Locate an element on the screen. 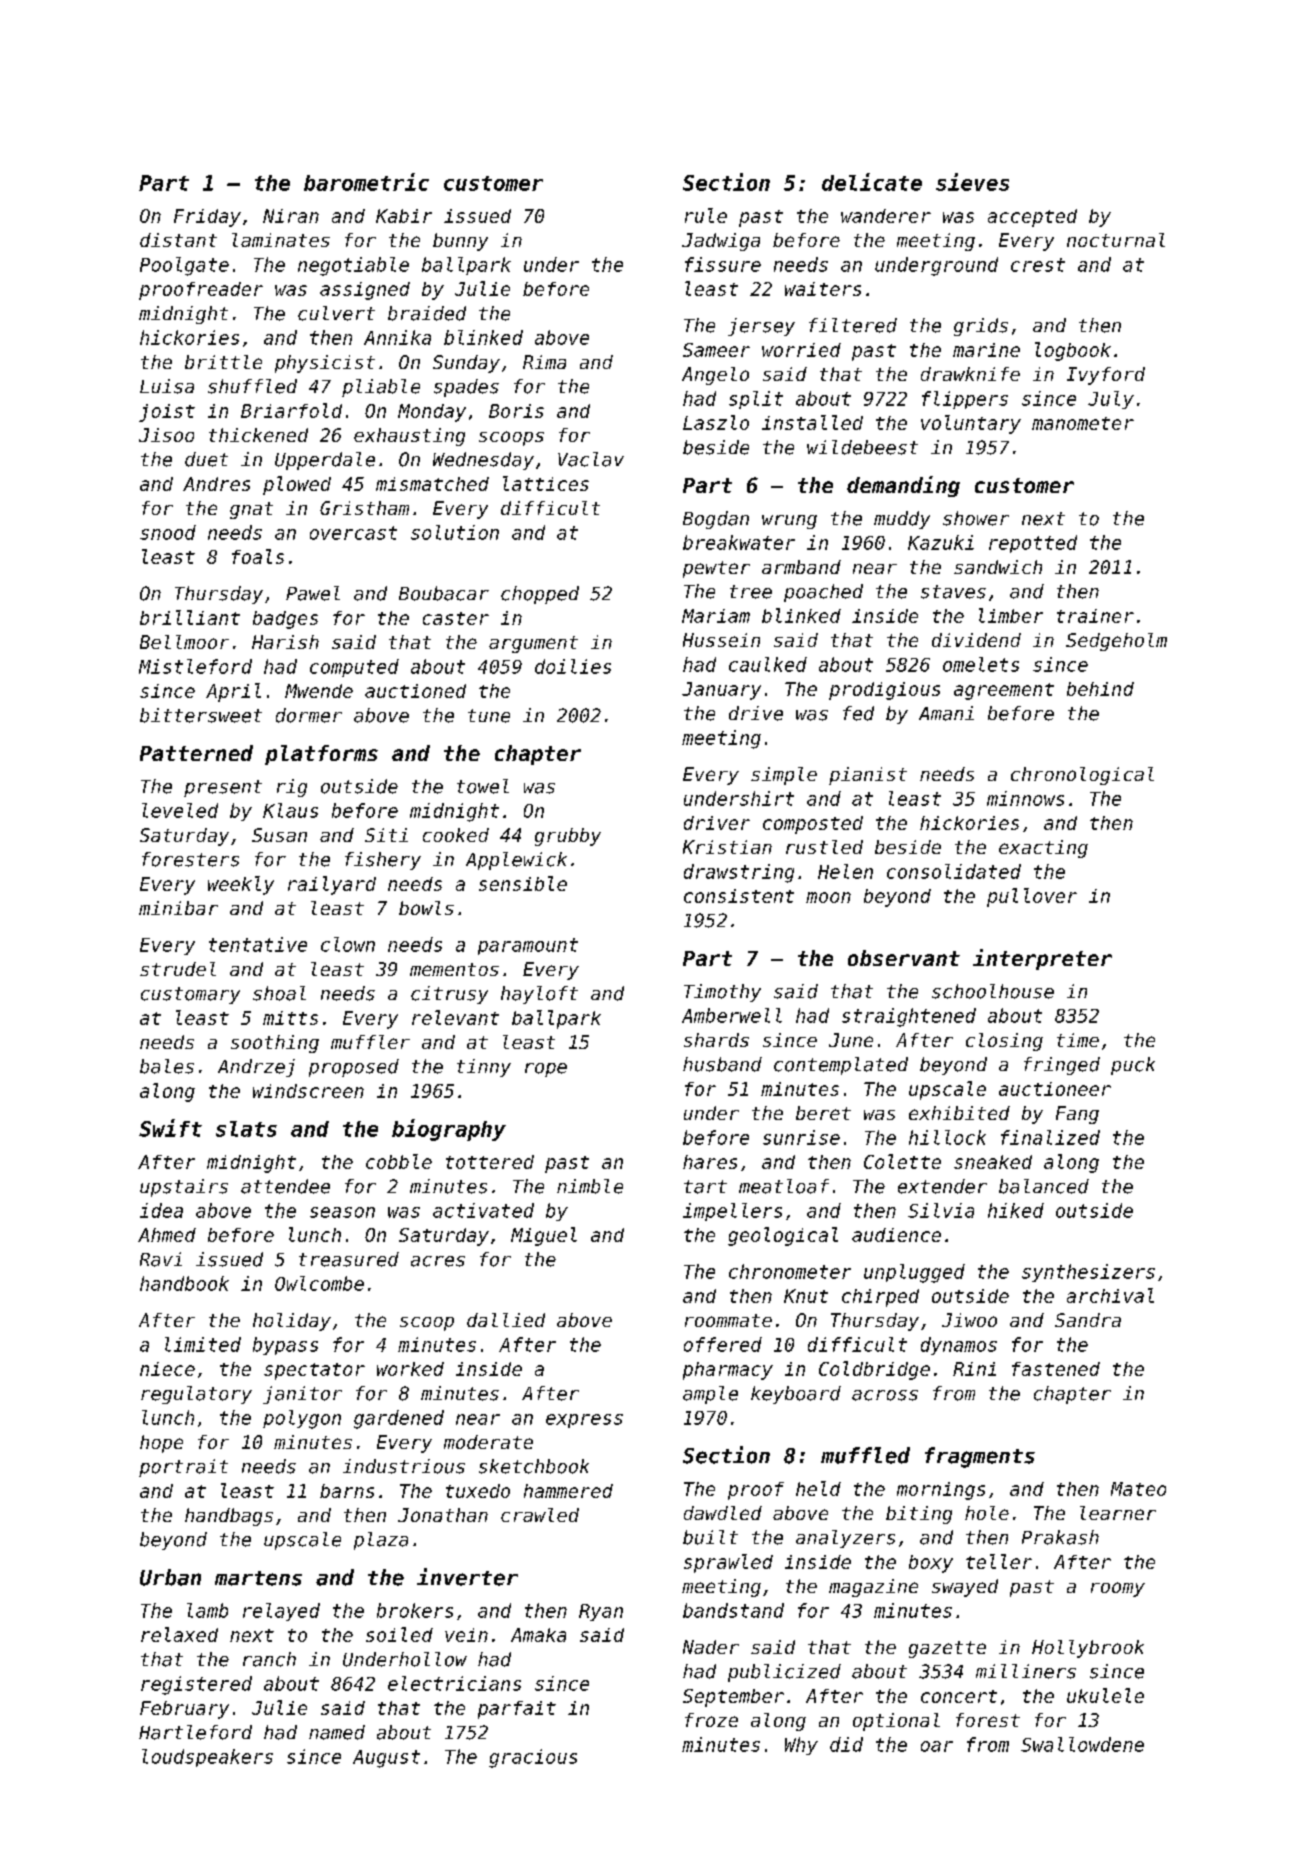 The width and height of the screenshot is (1312, 1856). voluntary is located at coordinates (971, 424).
